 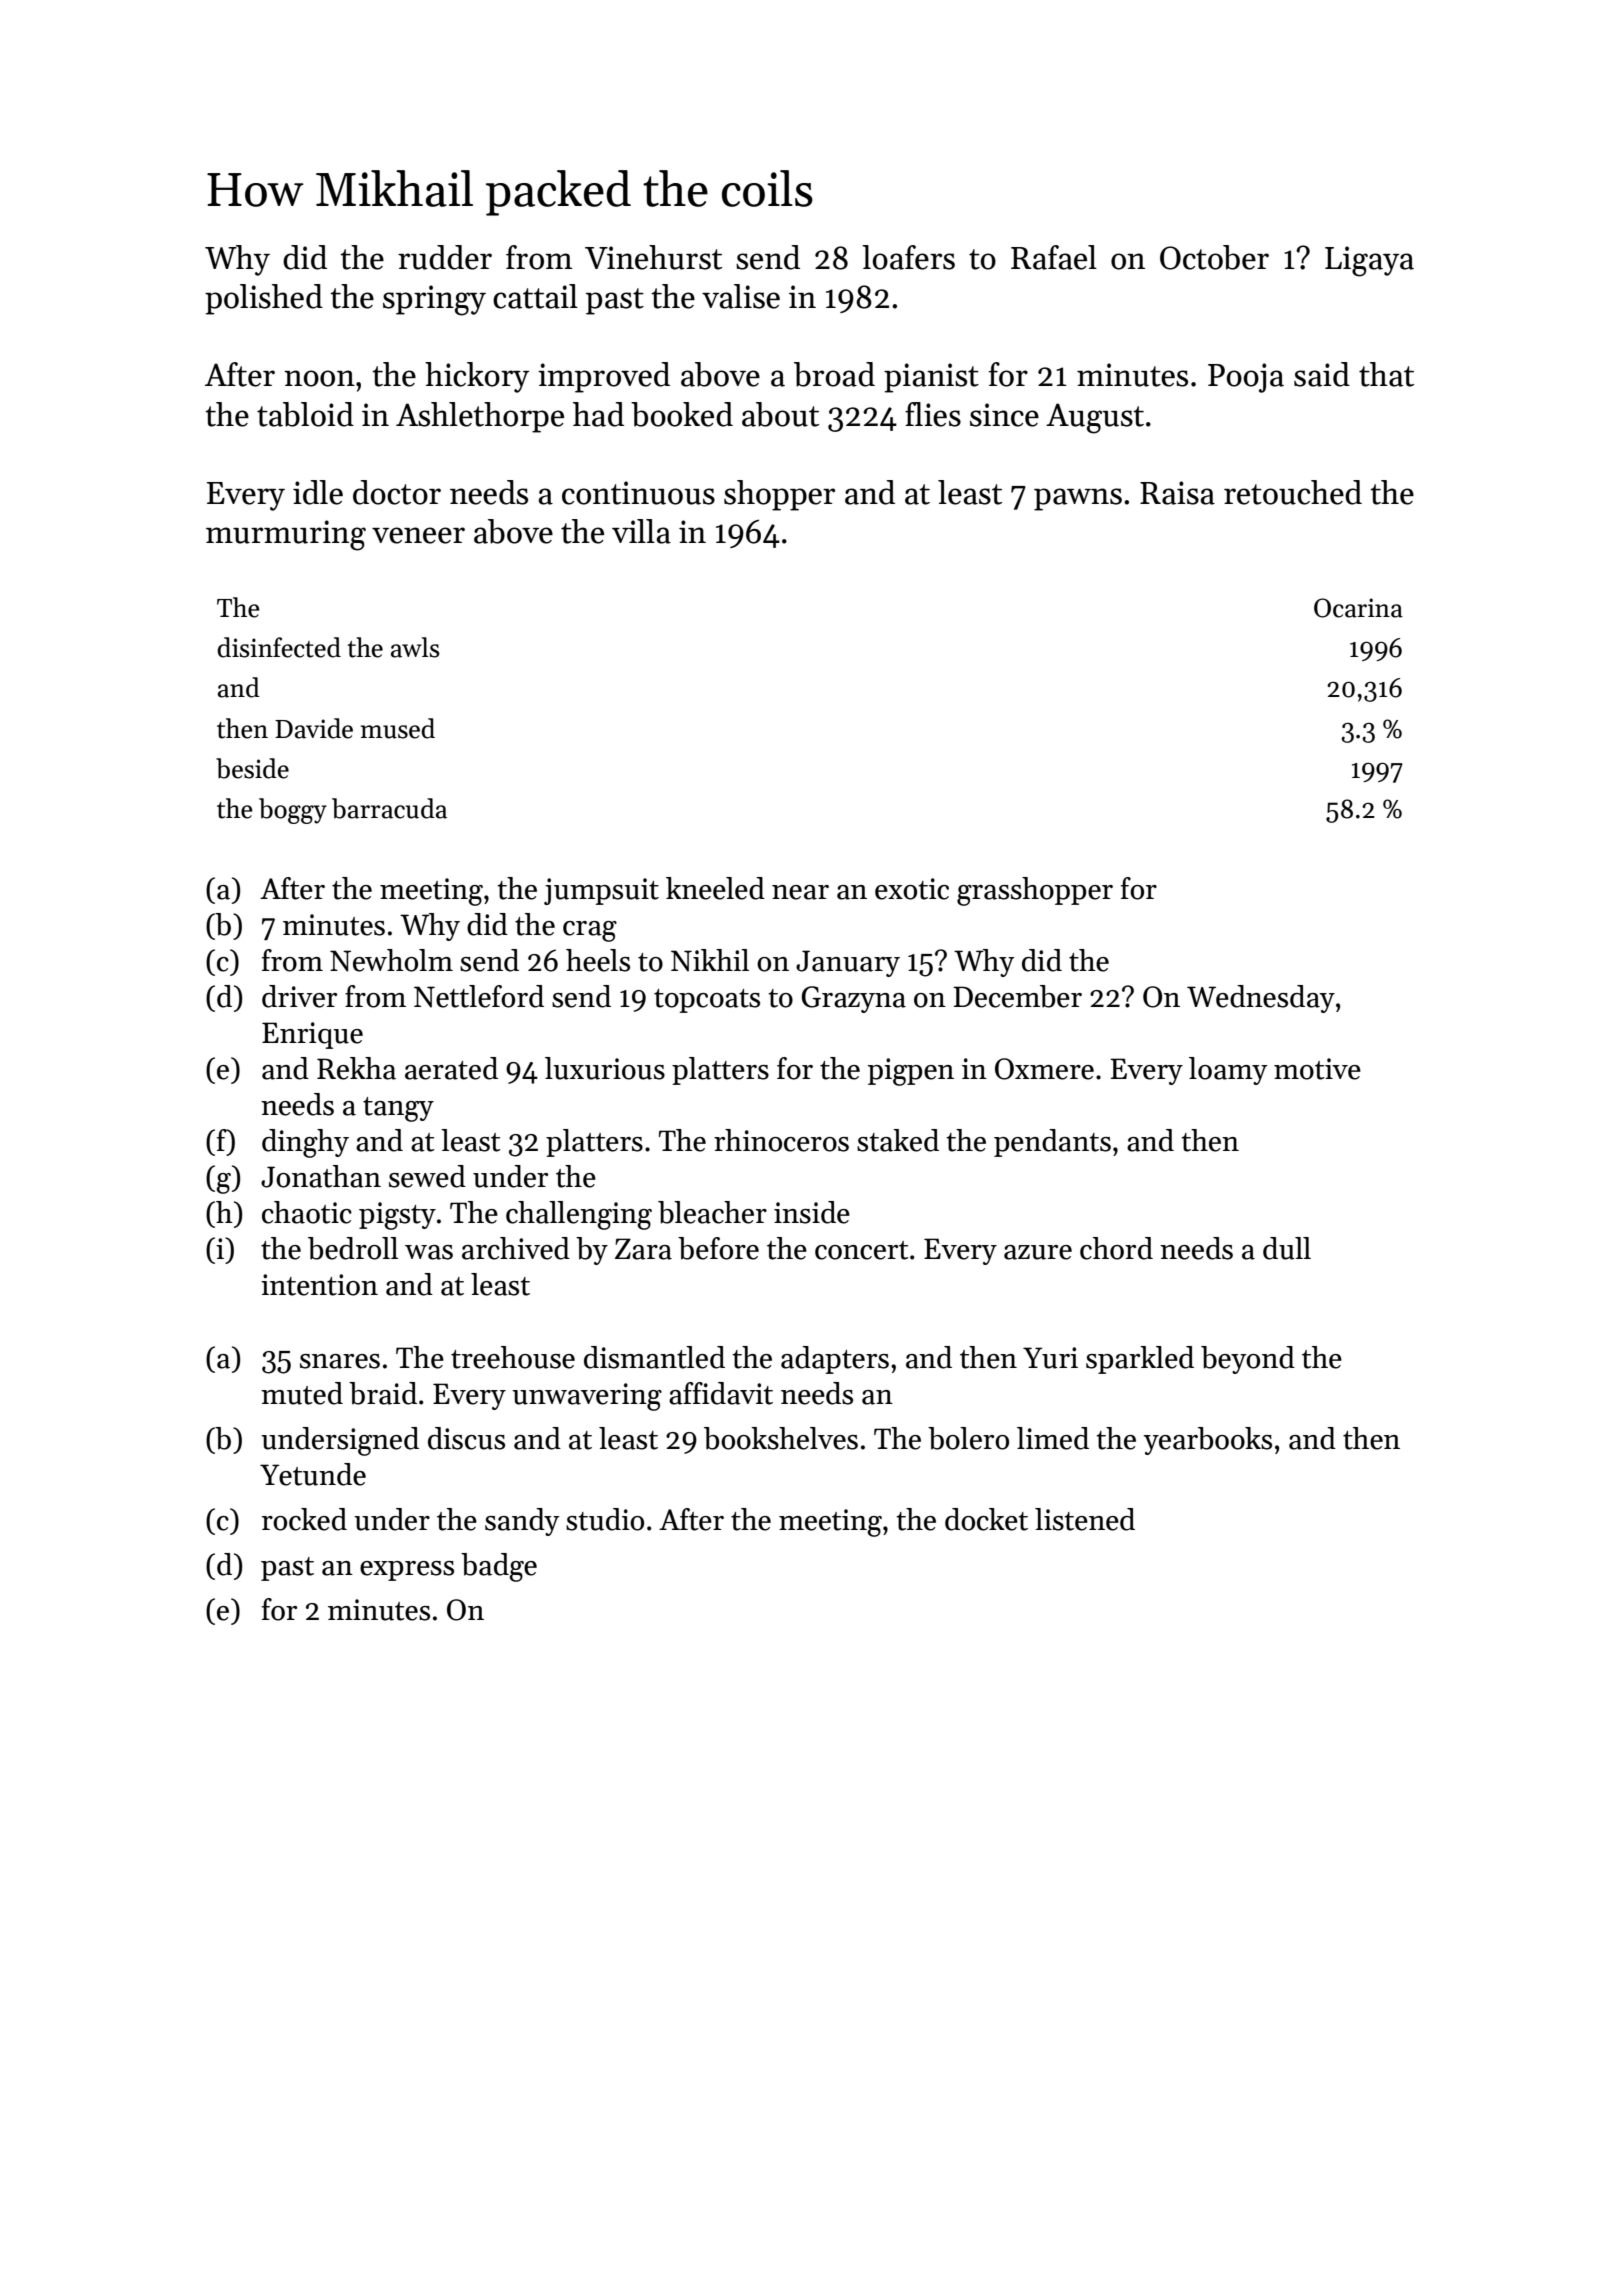 I want to click on rocked, so click(x=304, y=1519).
